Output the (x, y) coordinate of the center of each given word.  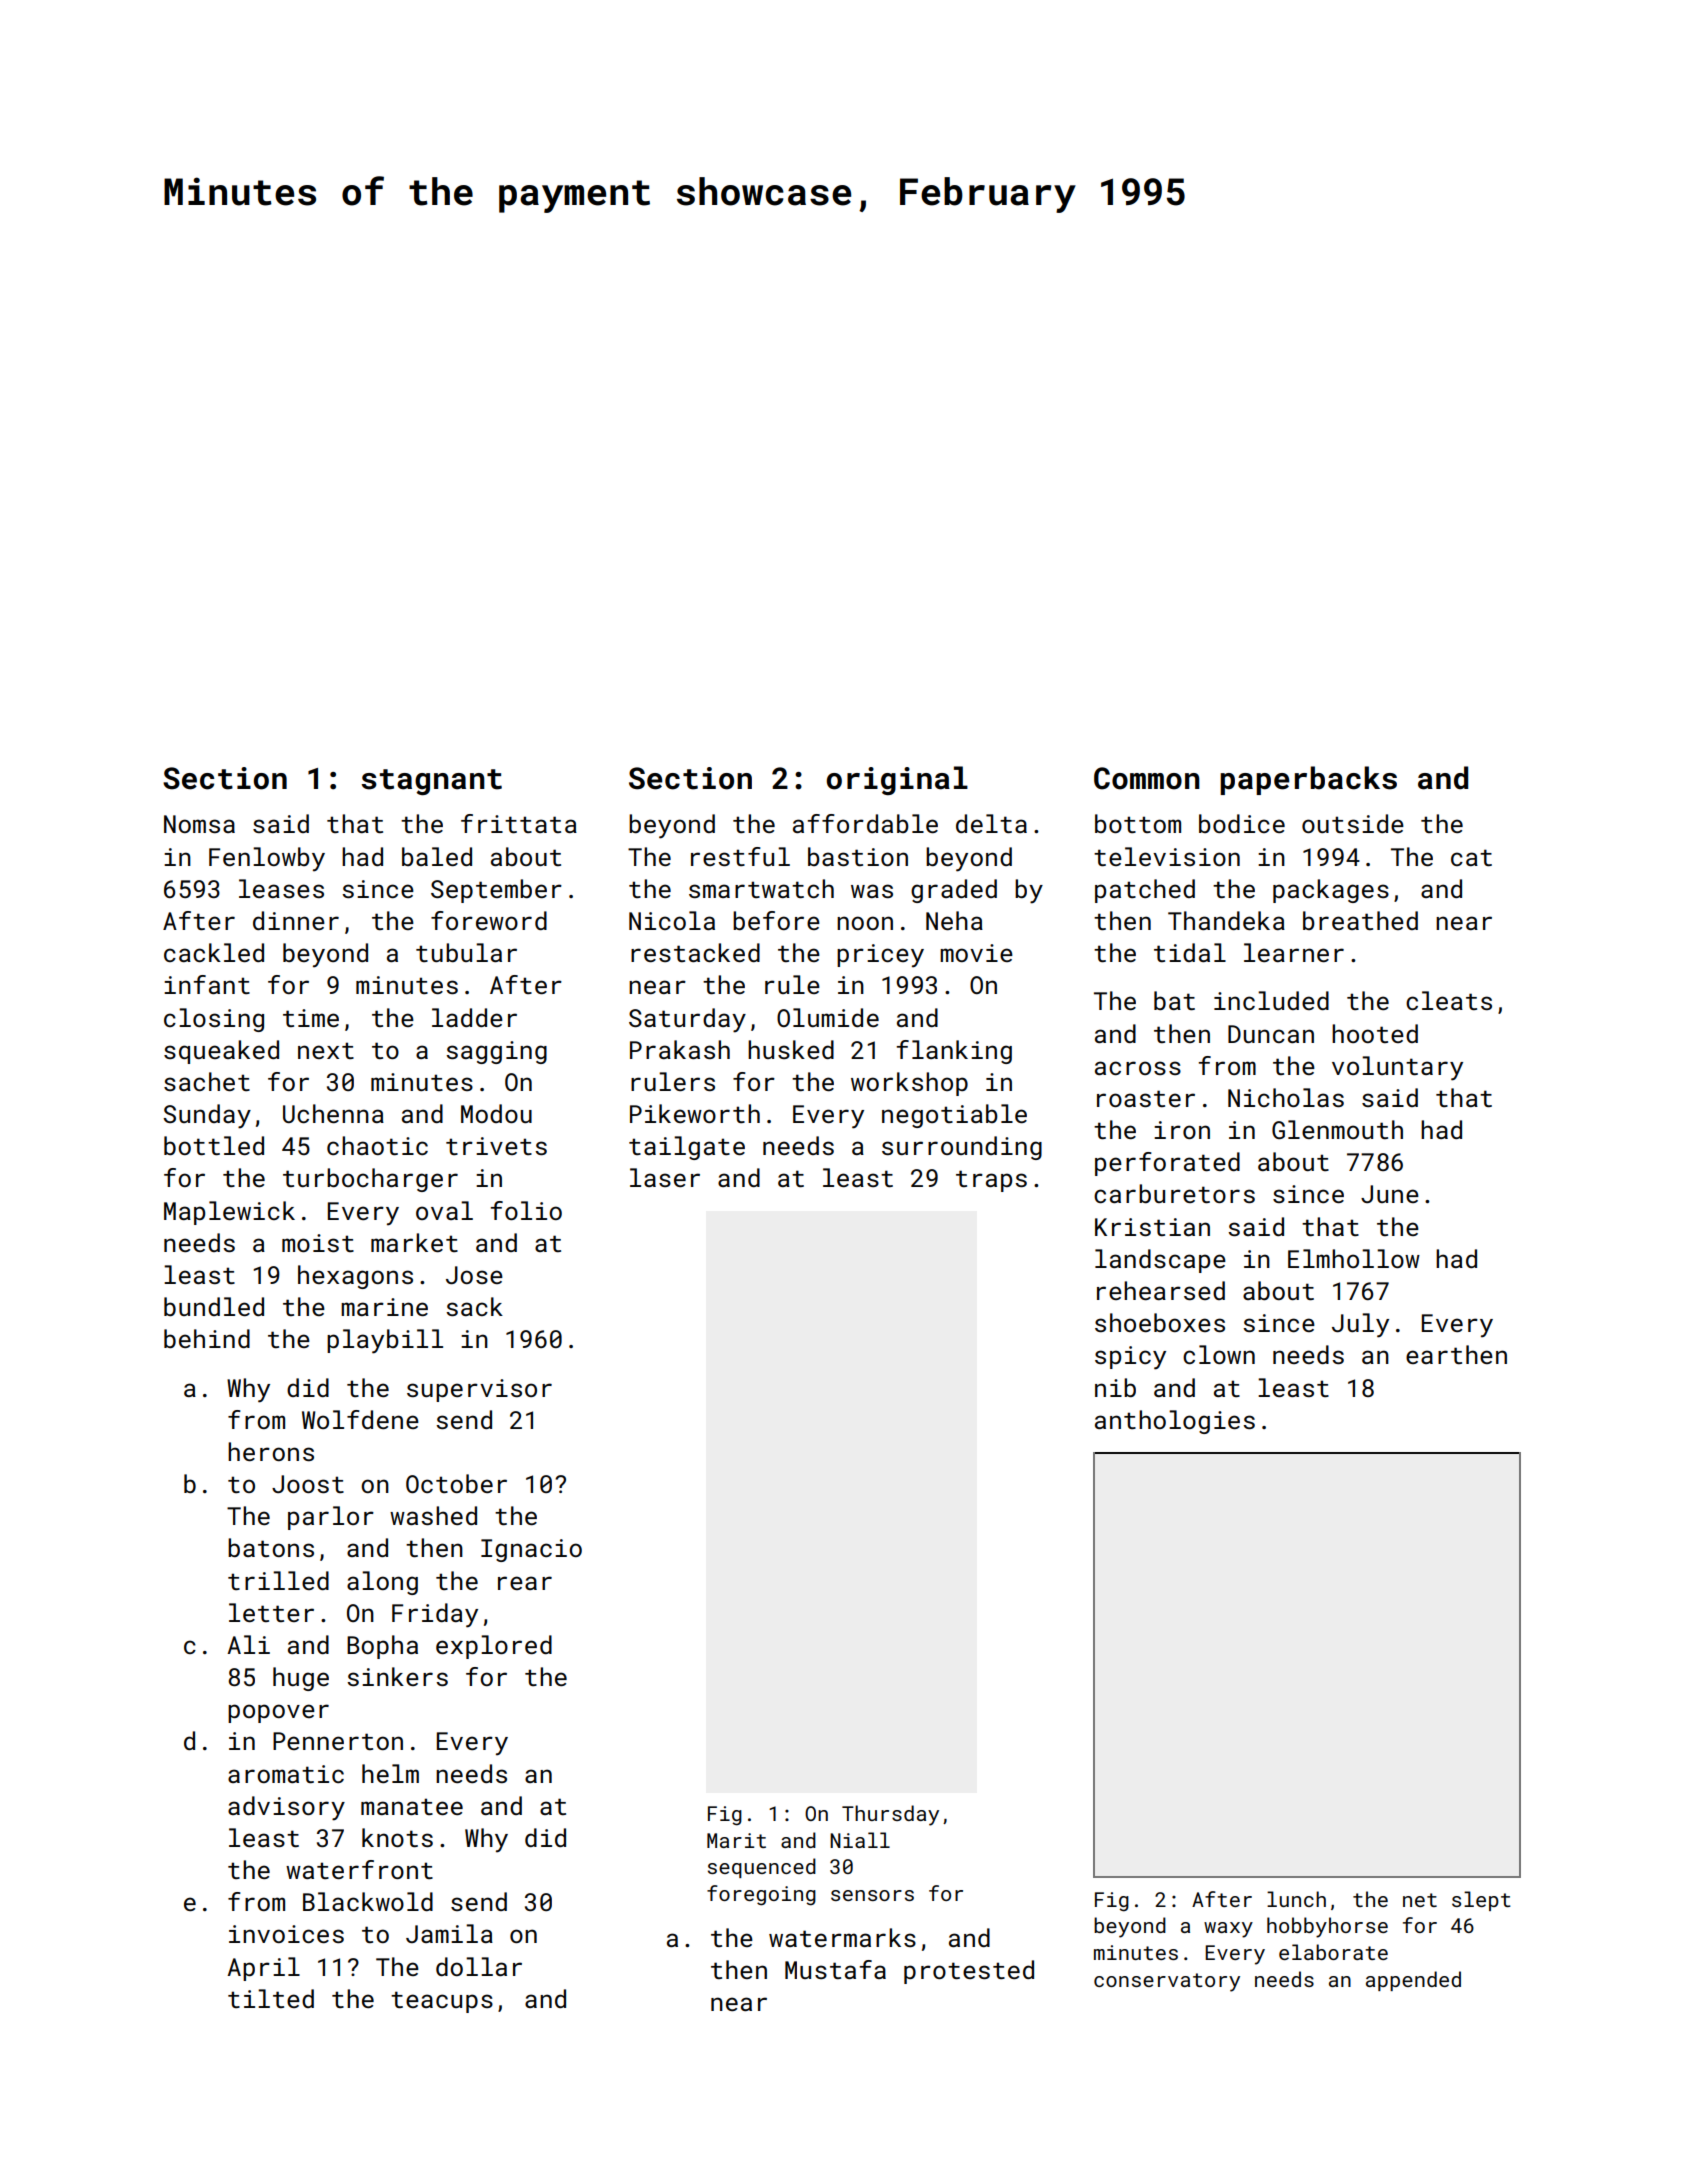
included (1271, 1000)
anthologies (1175, 1422)
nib (1115, 1387)
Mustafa (835, 1969)
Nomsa (199, 824)
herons (271, 1451)
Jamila (449, 1933)
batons (271, 1547)
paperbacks (1308, 780)
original (897, 780)
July (1360, 1325)
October (456, 1483)
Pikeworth (695, 1113)
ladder (474, 1017)
